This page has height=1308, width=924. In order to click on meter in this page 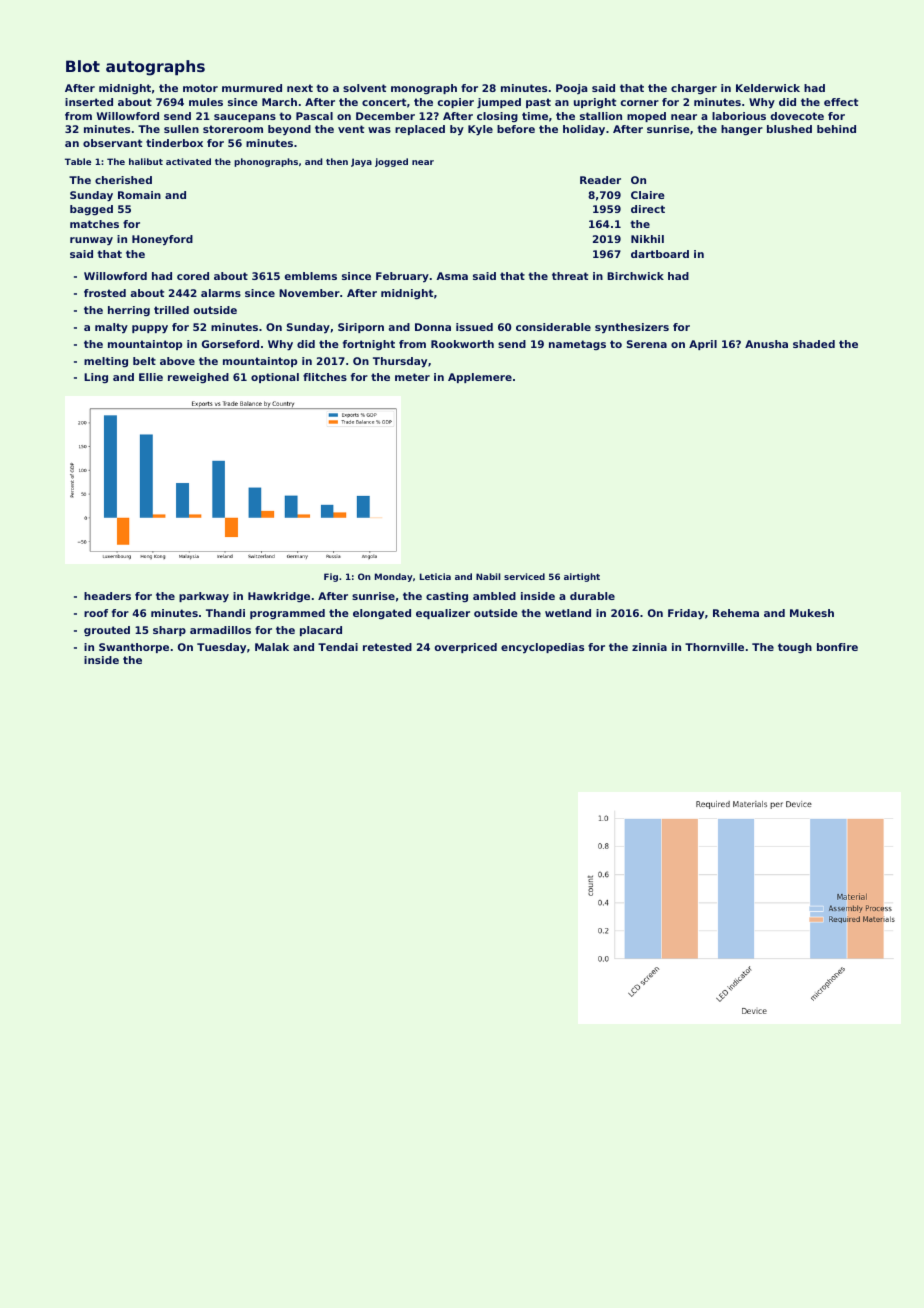, I will do `click(412, 377)`.
